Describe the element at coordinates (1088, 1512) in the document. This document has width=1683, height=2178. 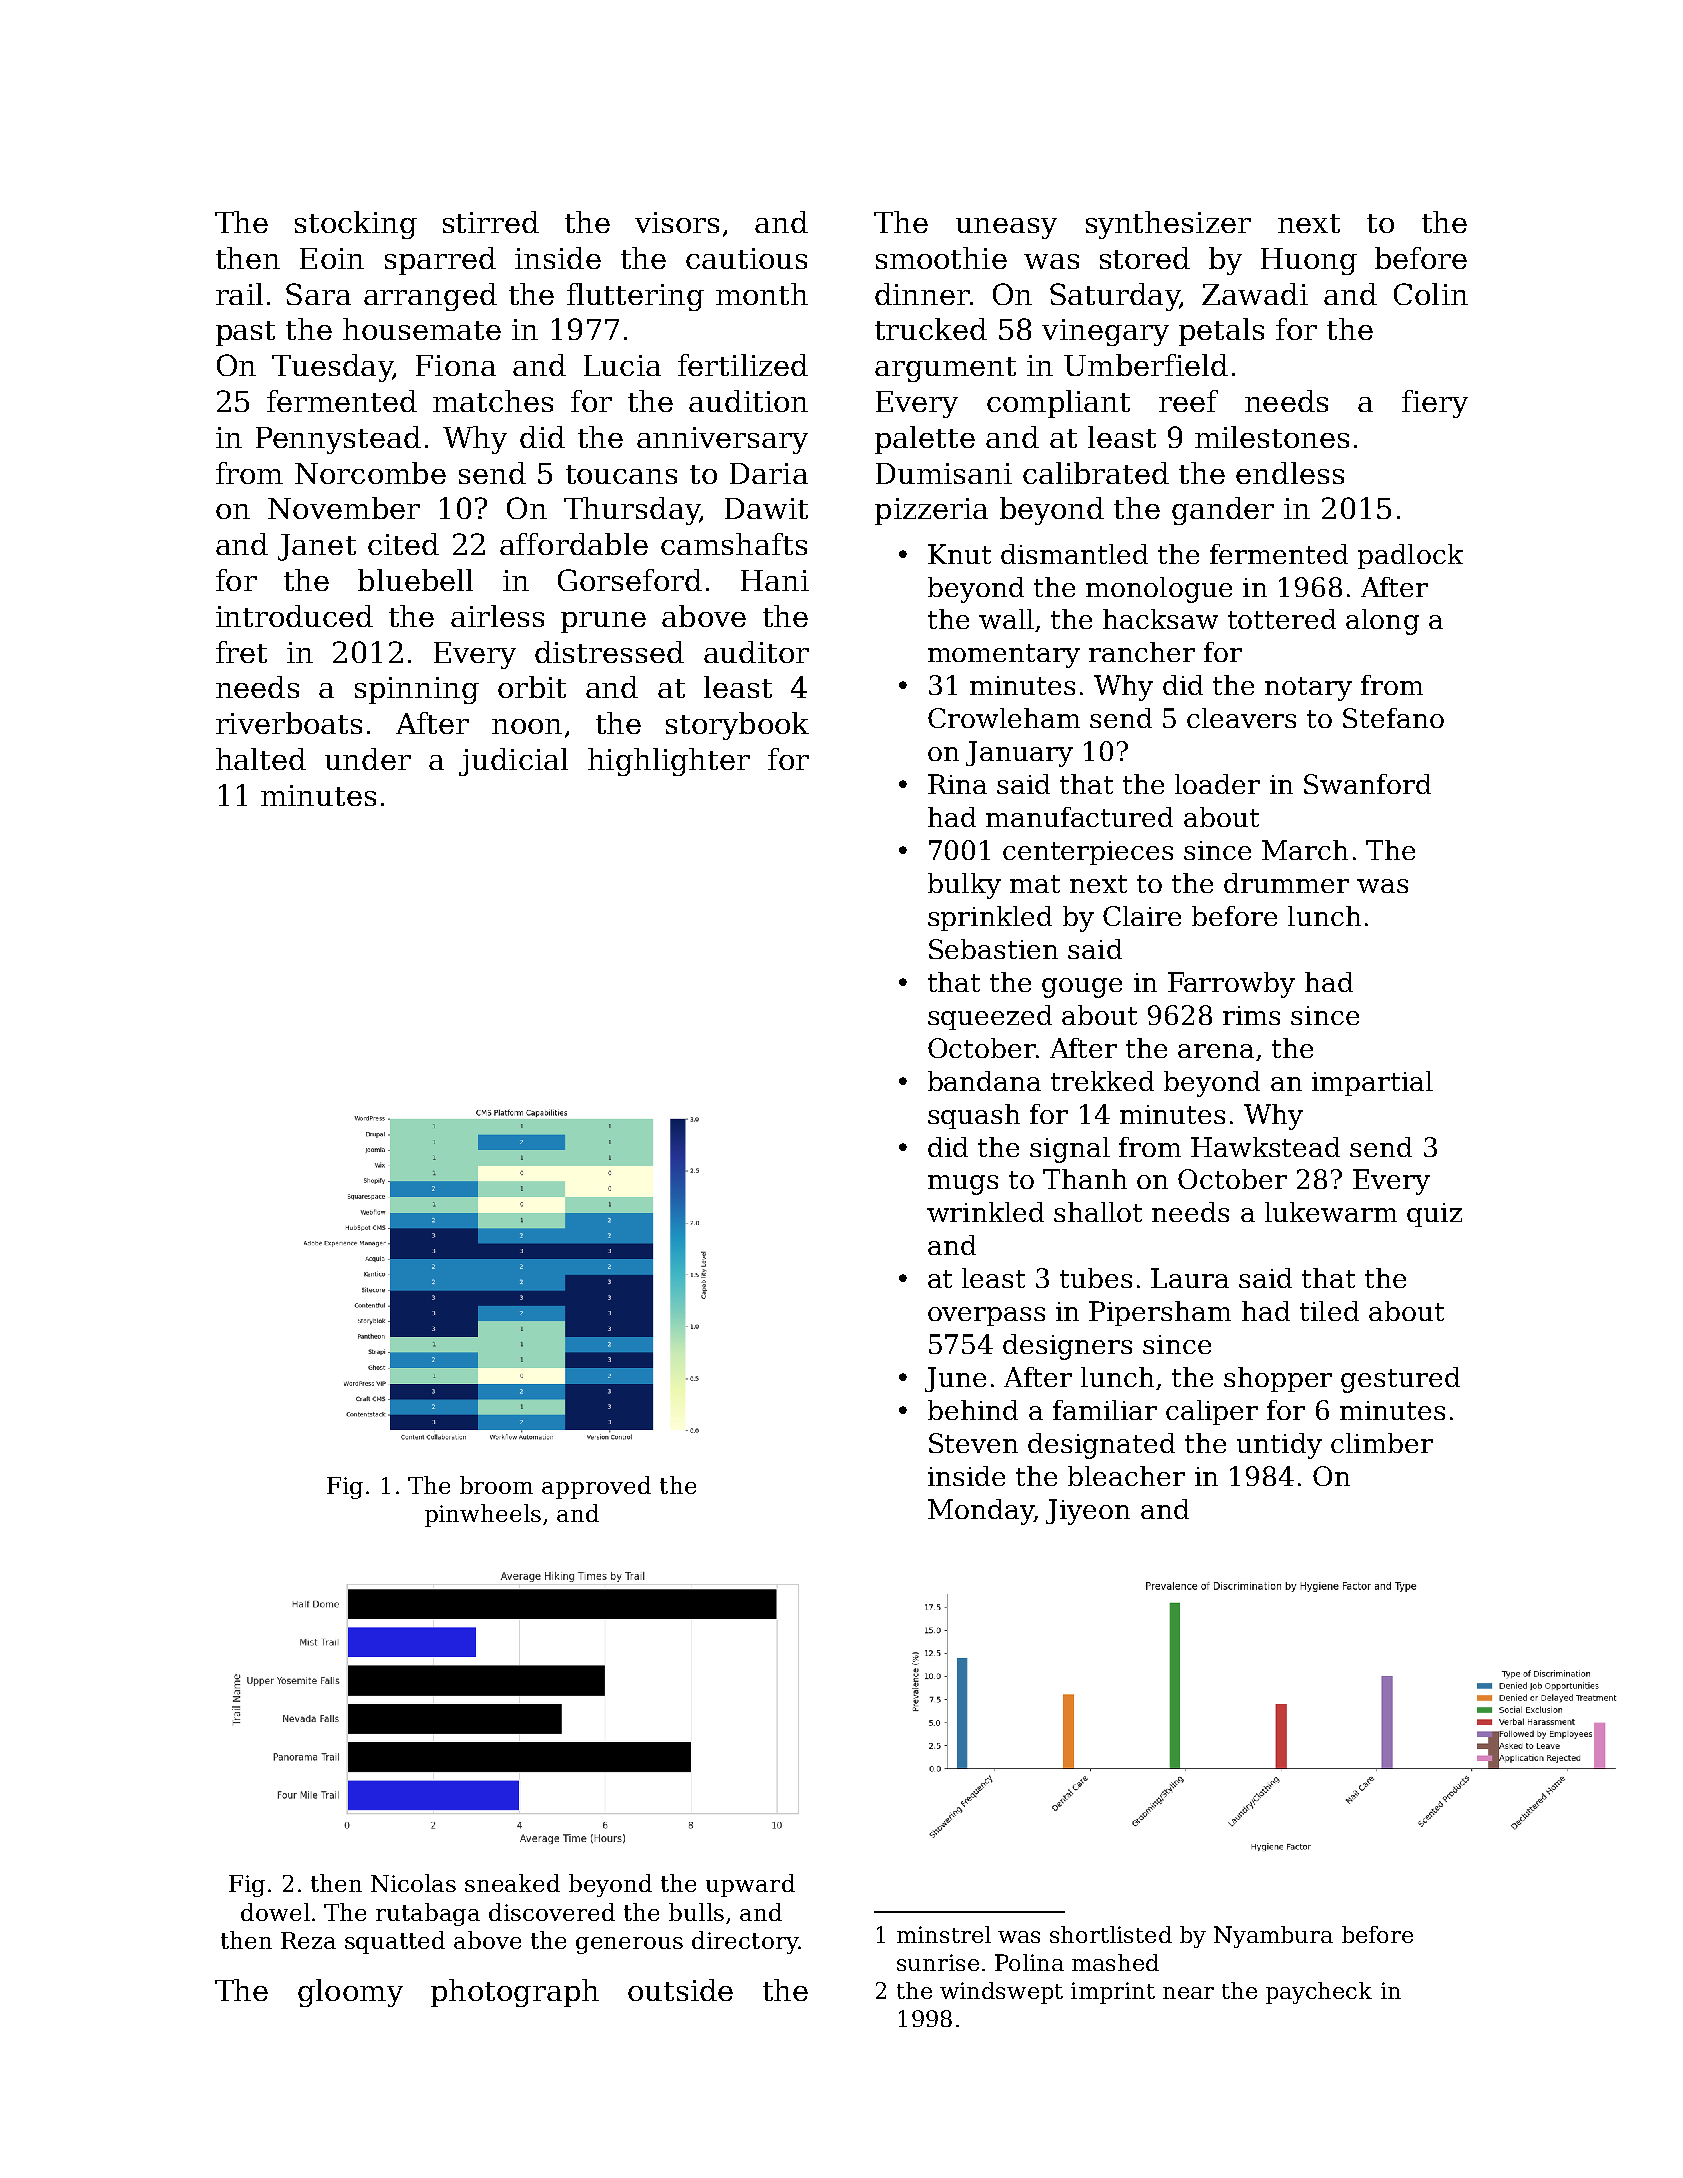
I see `Jiyeon` at that location.
